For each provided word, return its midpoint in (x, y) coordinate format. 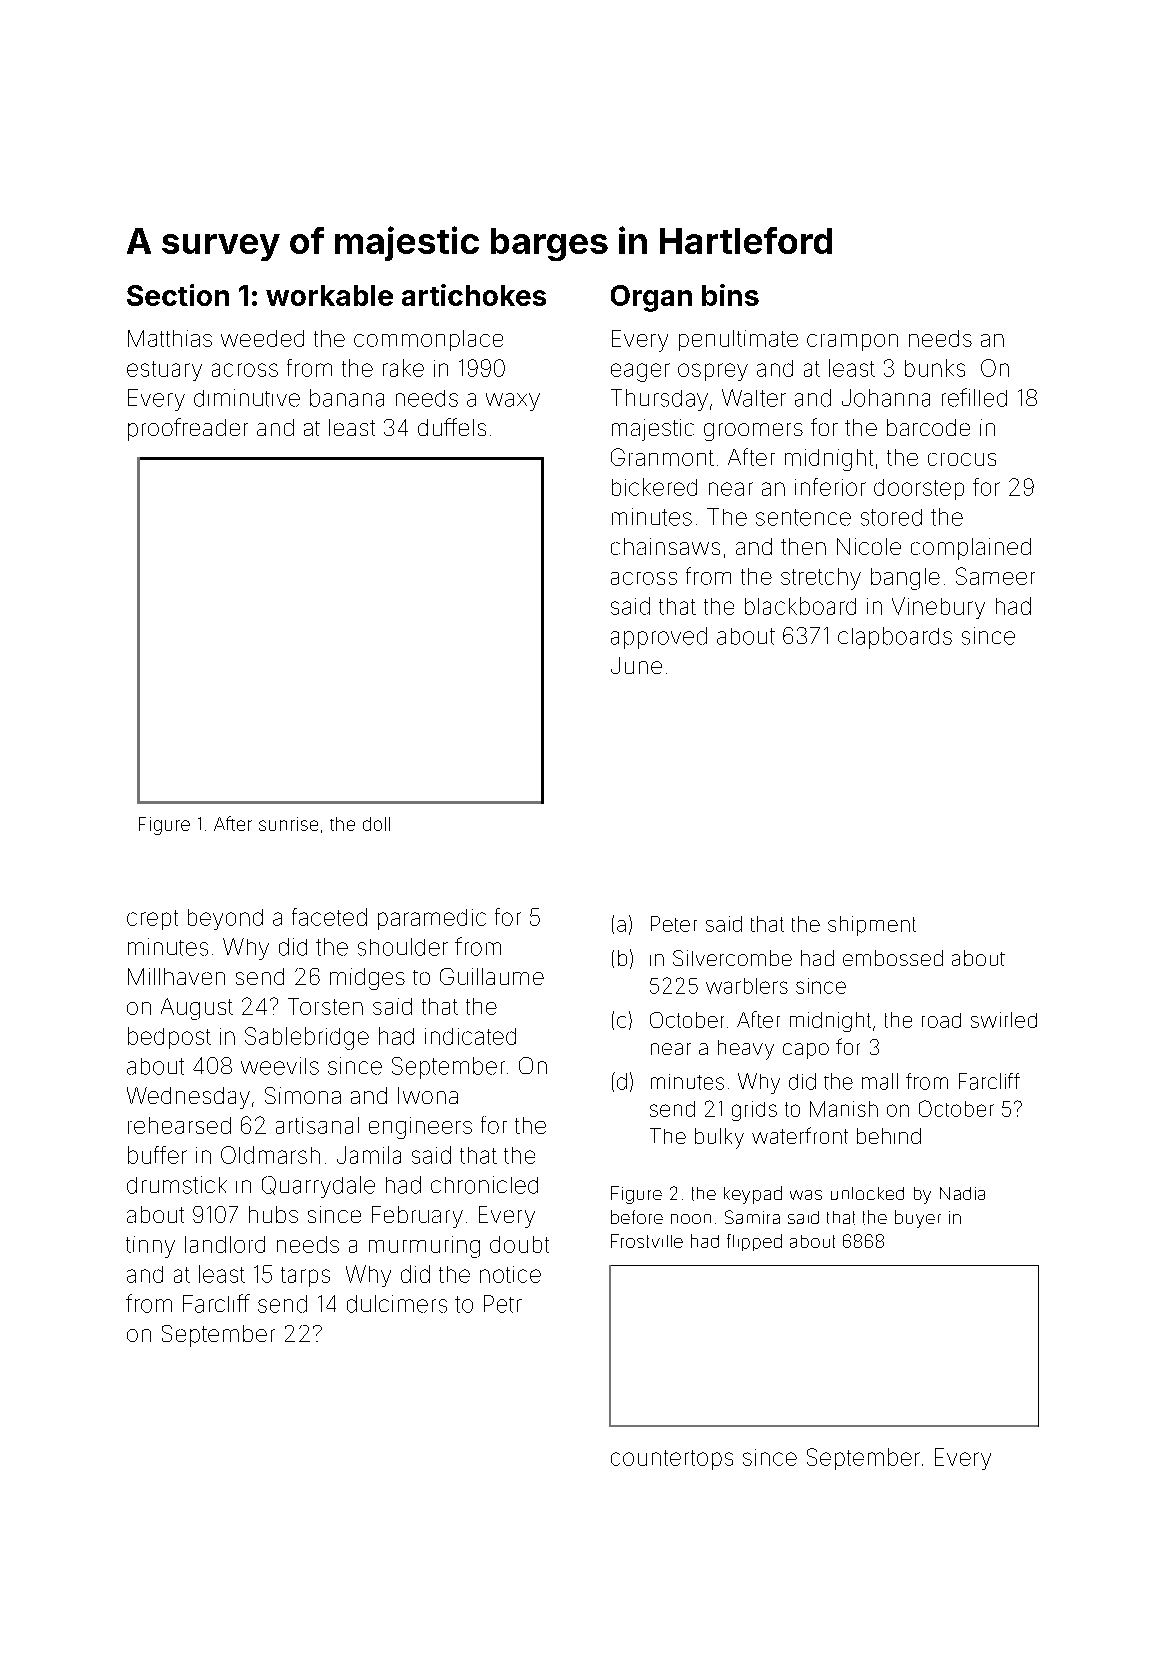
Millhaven (176, 976)
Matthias (170, 338)
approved (659, 638)
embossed (893, 958)
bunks (935, 368)
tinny (150, 1247)
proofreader (188, 429)
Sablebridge (307, 1038)
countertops (672, 1460)
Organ (651, 298)
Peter (674, 924)
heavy (746, 1050)
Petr (503, 1304)
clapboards (895, 638)
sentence (803, 517)
